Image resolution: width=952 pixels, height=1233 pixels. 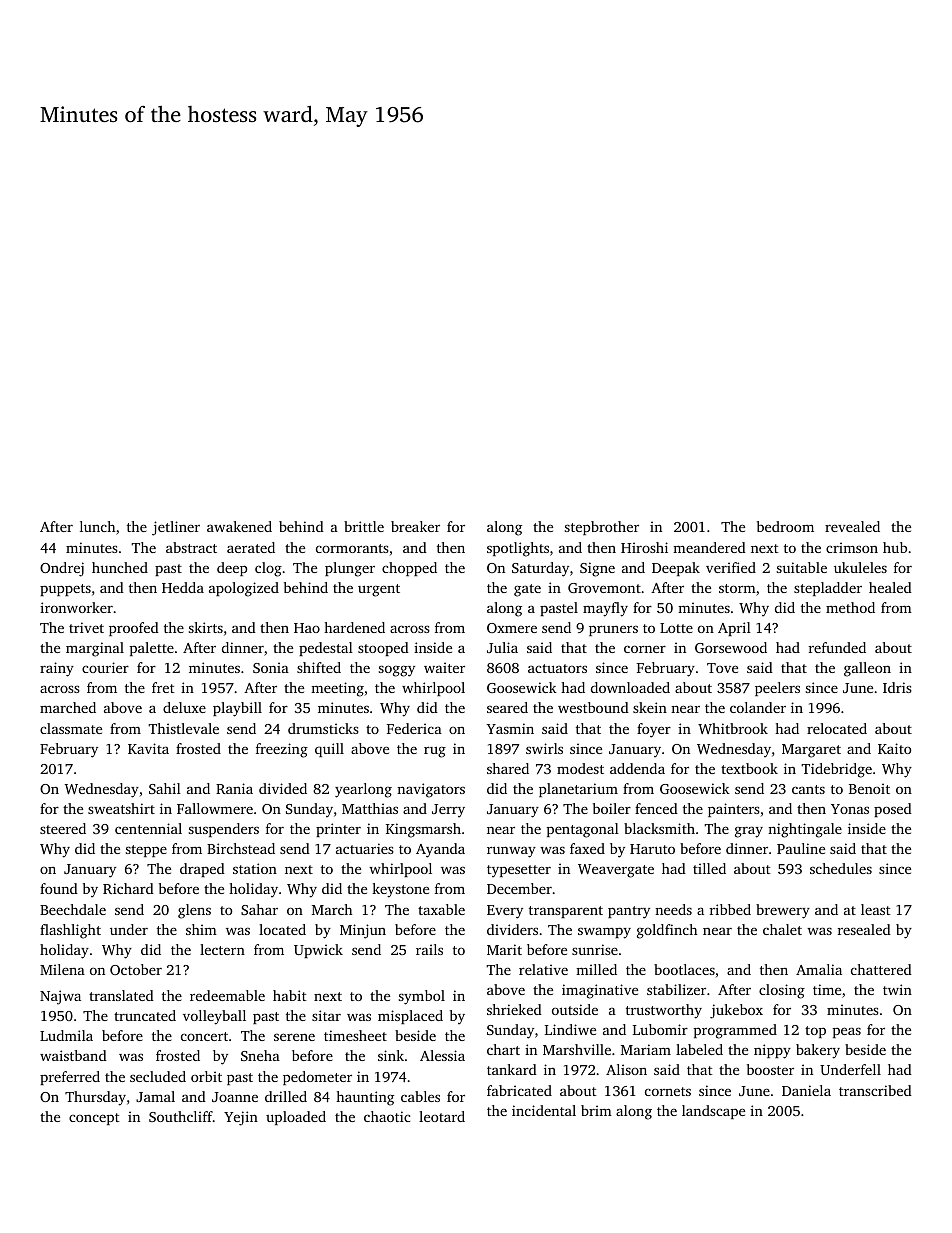 What do you see at coordinates (146, 851) in the screenshot?
I see `steppe` at bounding box center [146, 851].
